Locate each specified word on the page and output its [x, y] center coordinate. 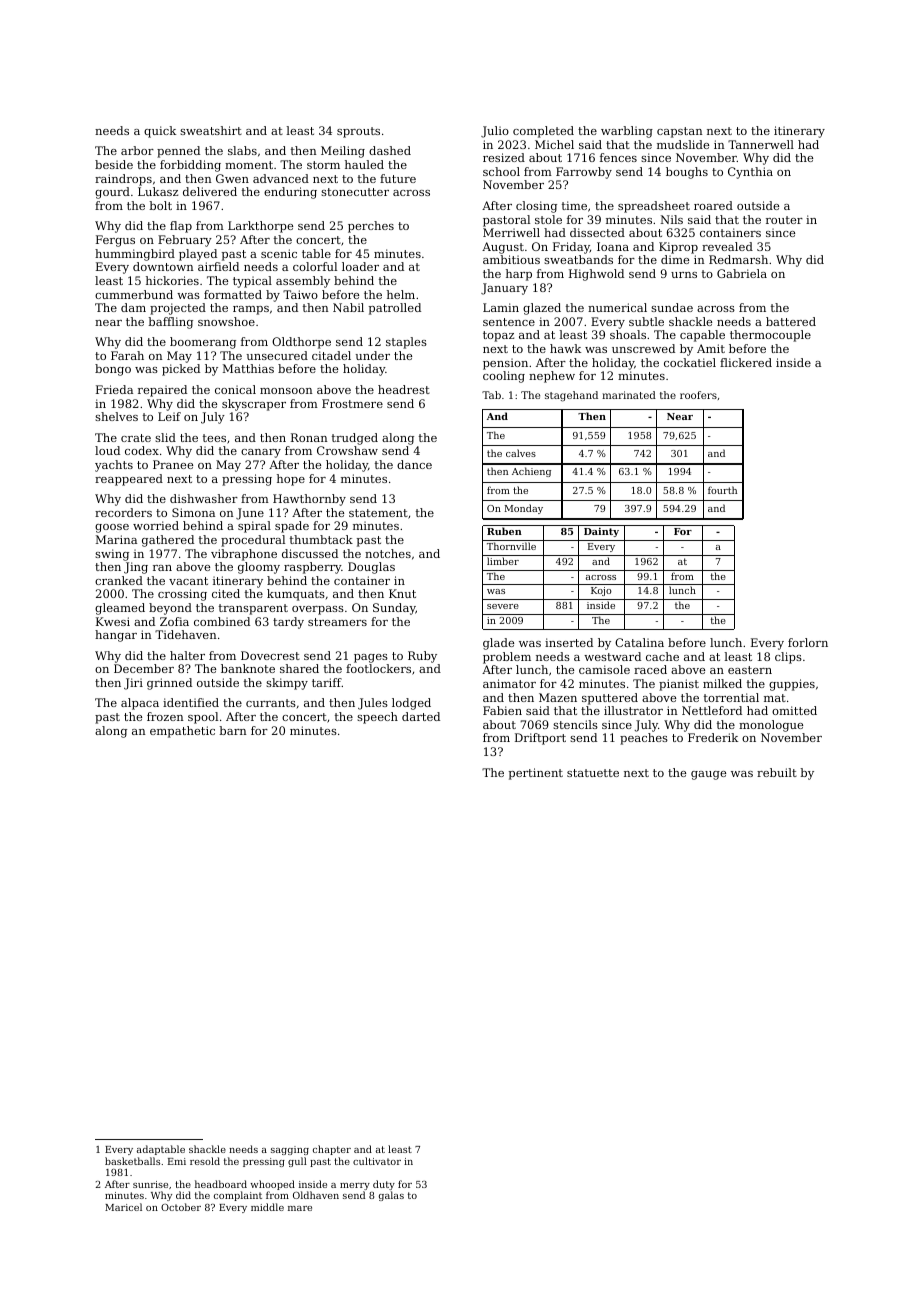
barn [233, 730]
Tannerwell [761, 144]
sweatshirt [211, 130]
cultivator [377, 1161]
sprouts [358, 132]
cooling [504, 377]
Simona [193, 512]
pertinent [536, 774]
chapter [332, 1150]
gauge [708, 775]
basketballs [132, 1161]
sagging [290, 1150]
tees [214, 438]
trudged [355, 439]
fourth [722, 490]
